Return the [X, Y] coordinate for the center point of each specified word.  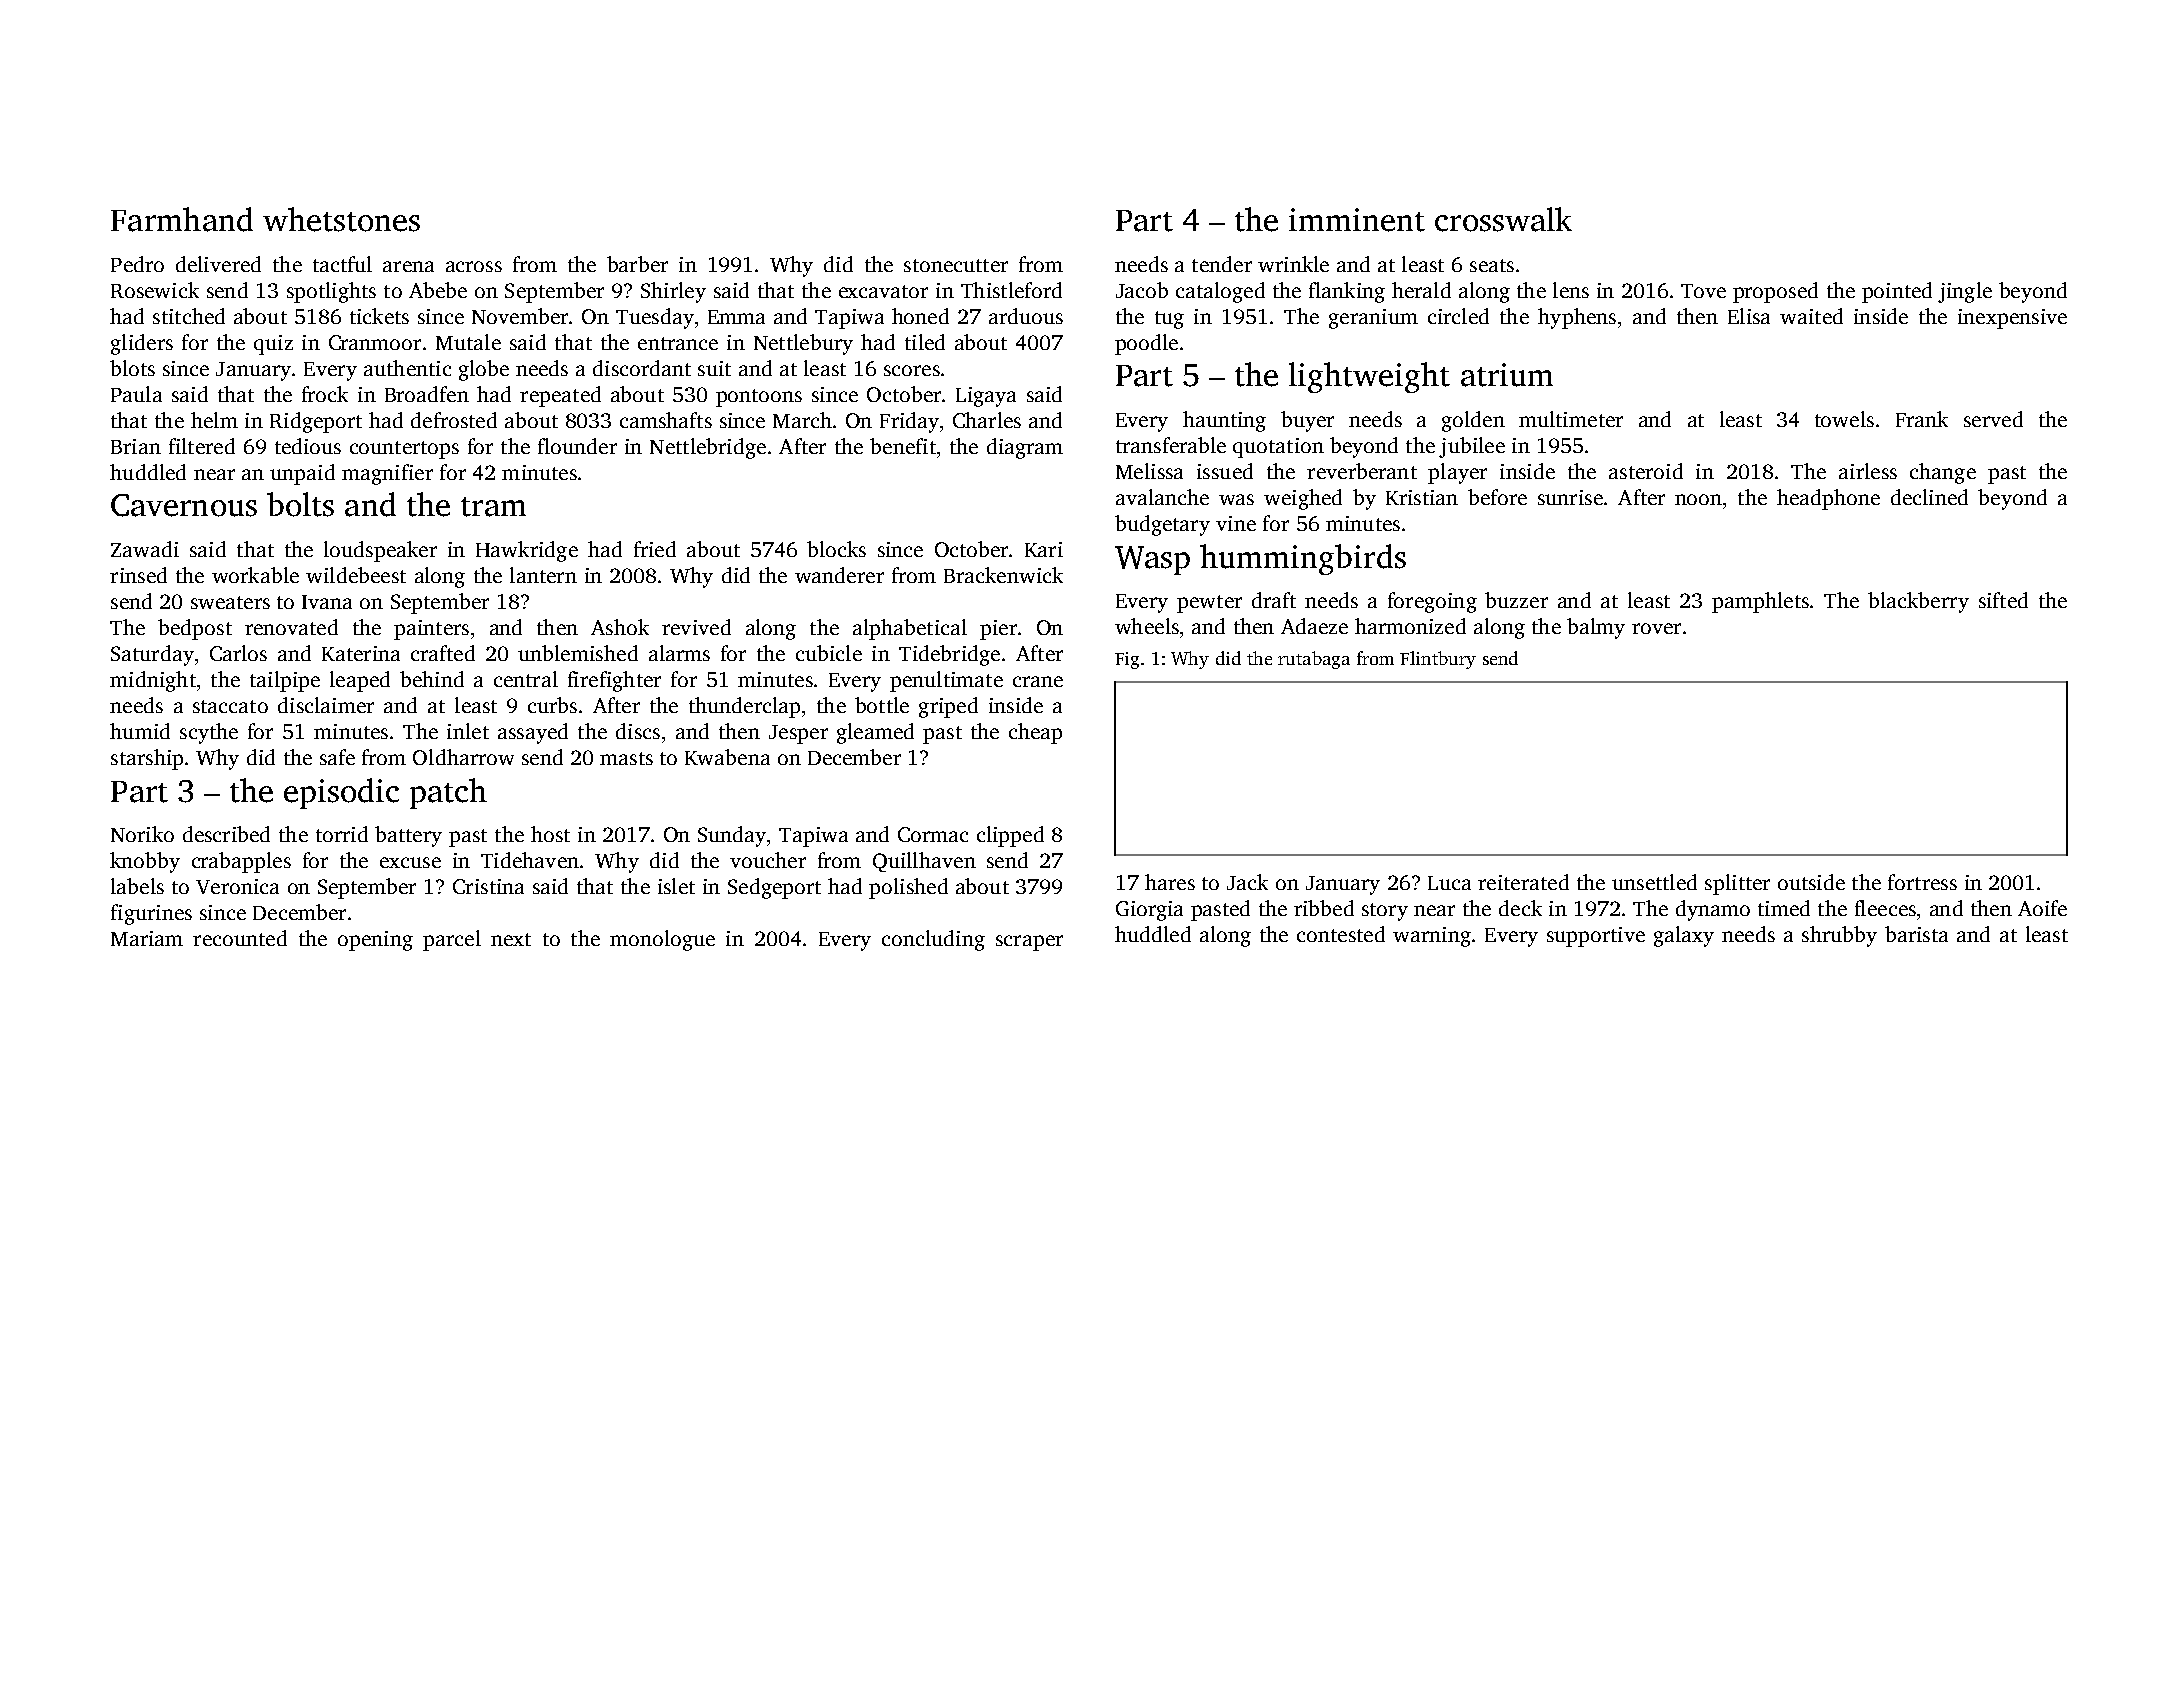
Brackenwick [1003, 575]
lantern [543, 575]
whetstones [341, 219]
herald [1421, 290]
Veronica [237, 886]
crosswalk [1503, 219]
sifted [2003, 600]
